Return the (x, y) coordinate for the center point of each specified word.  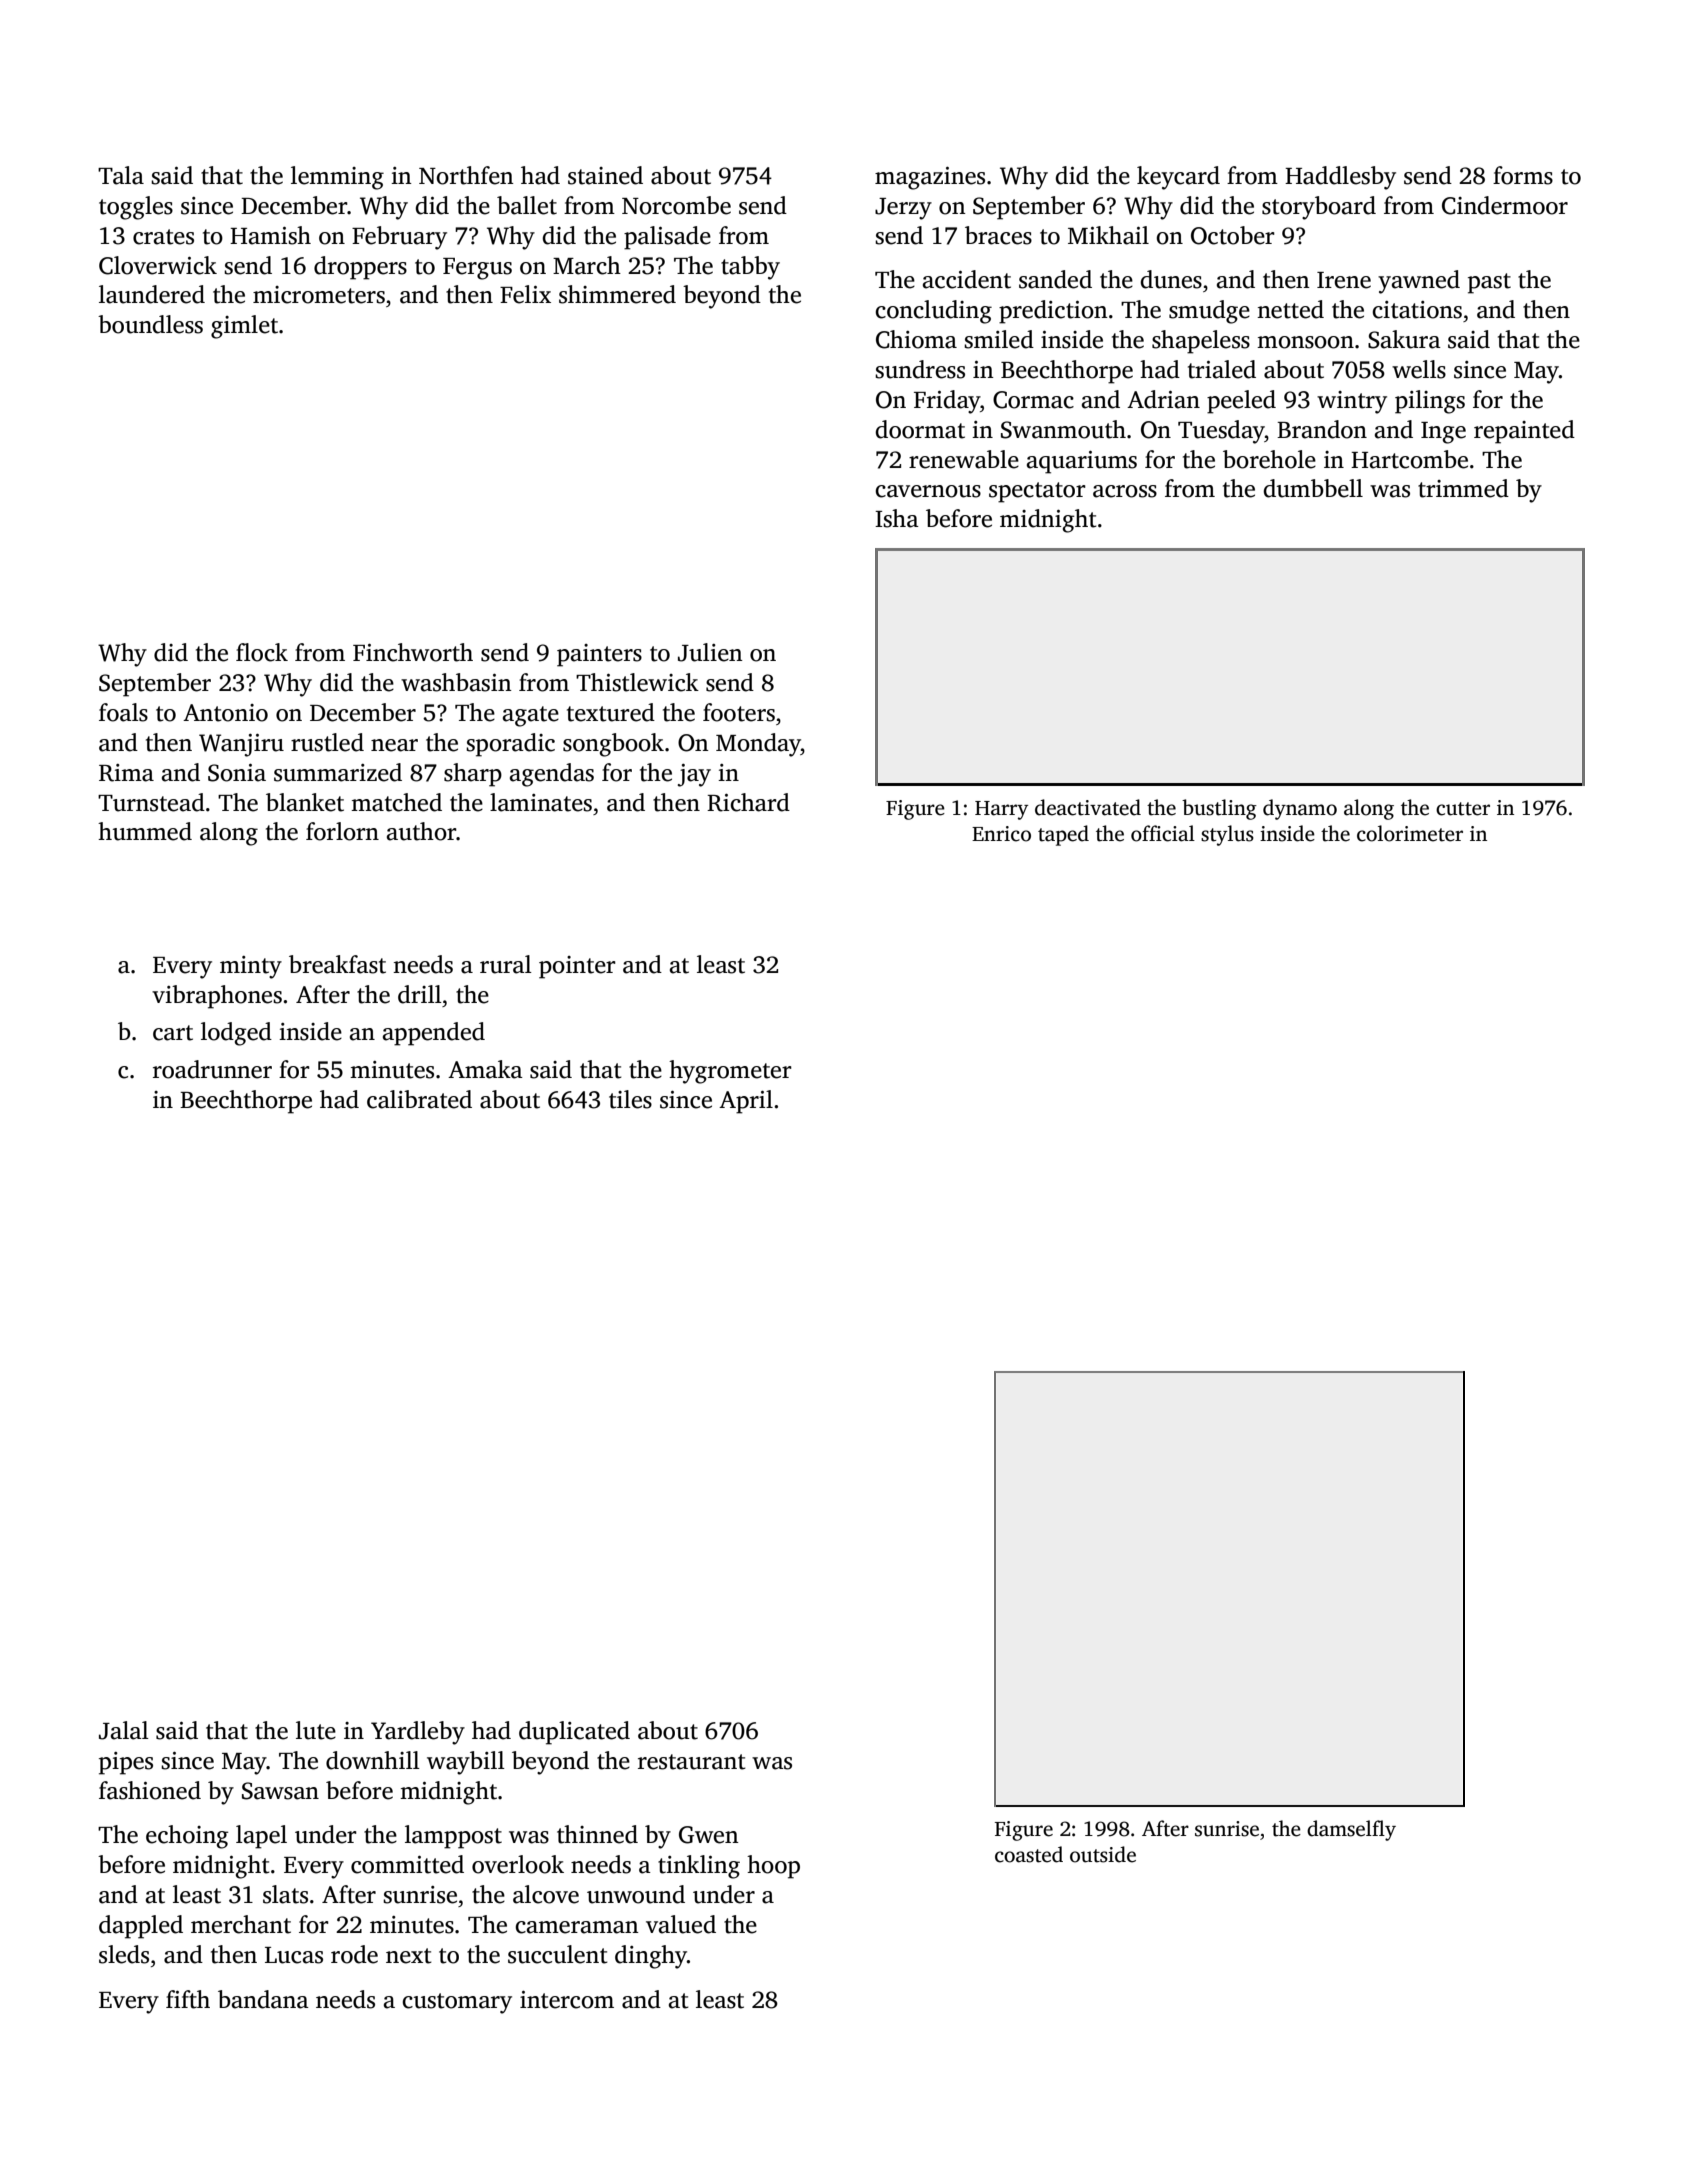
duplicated (574, 1733)
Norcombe (676, 205)
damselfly (1351, 1830)
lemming (337, 178)
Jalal (124, 1730)
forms (1523, 175)
